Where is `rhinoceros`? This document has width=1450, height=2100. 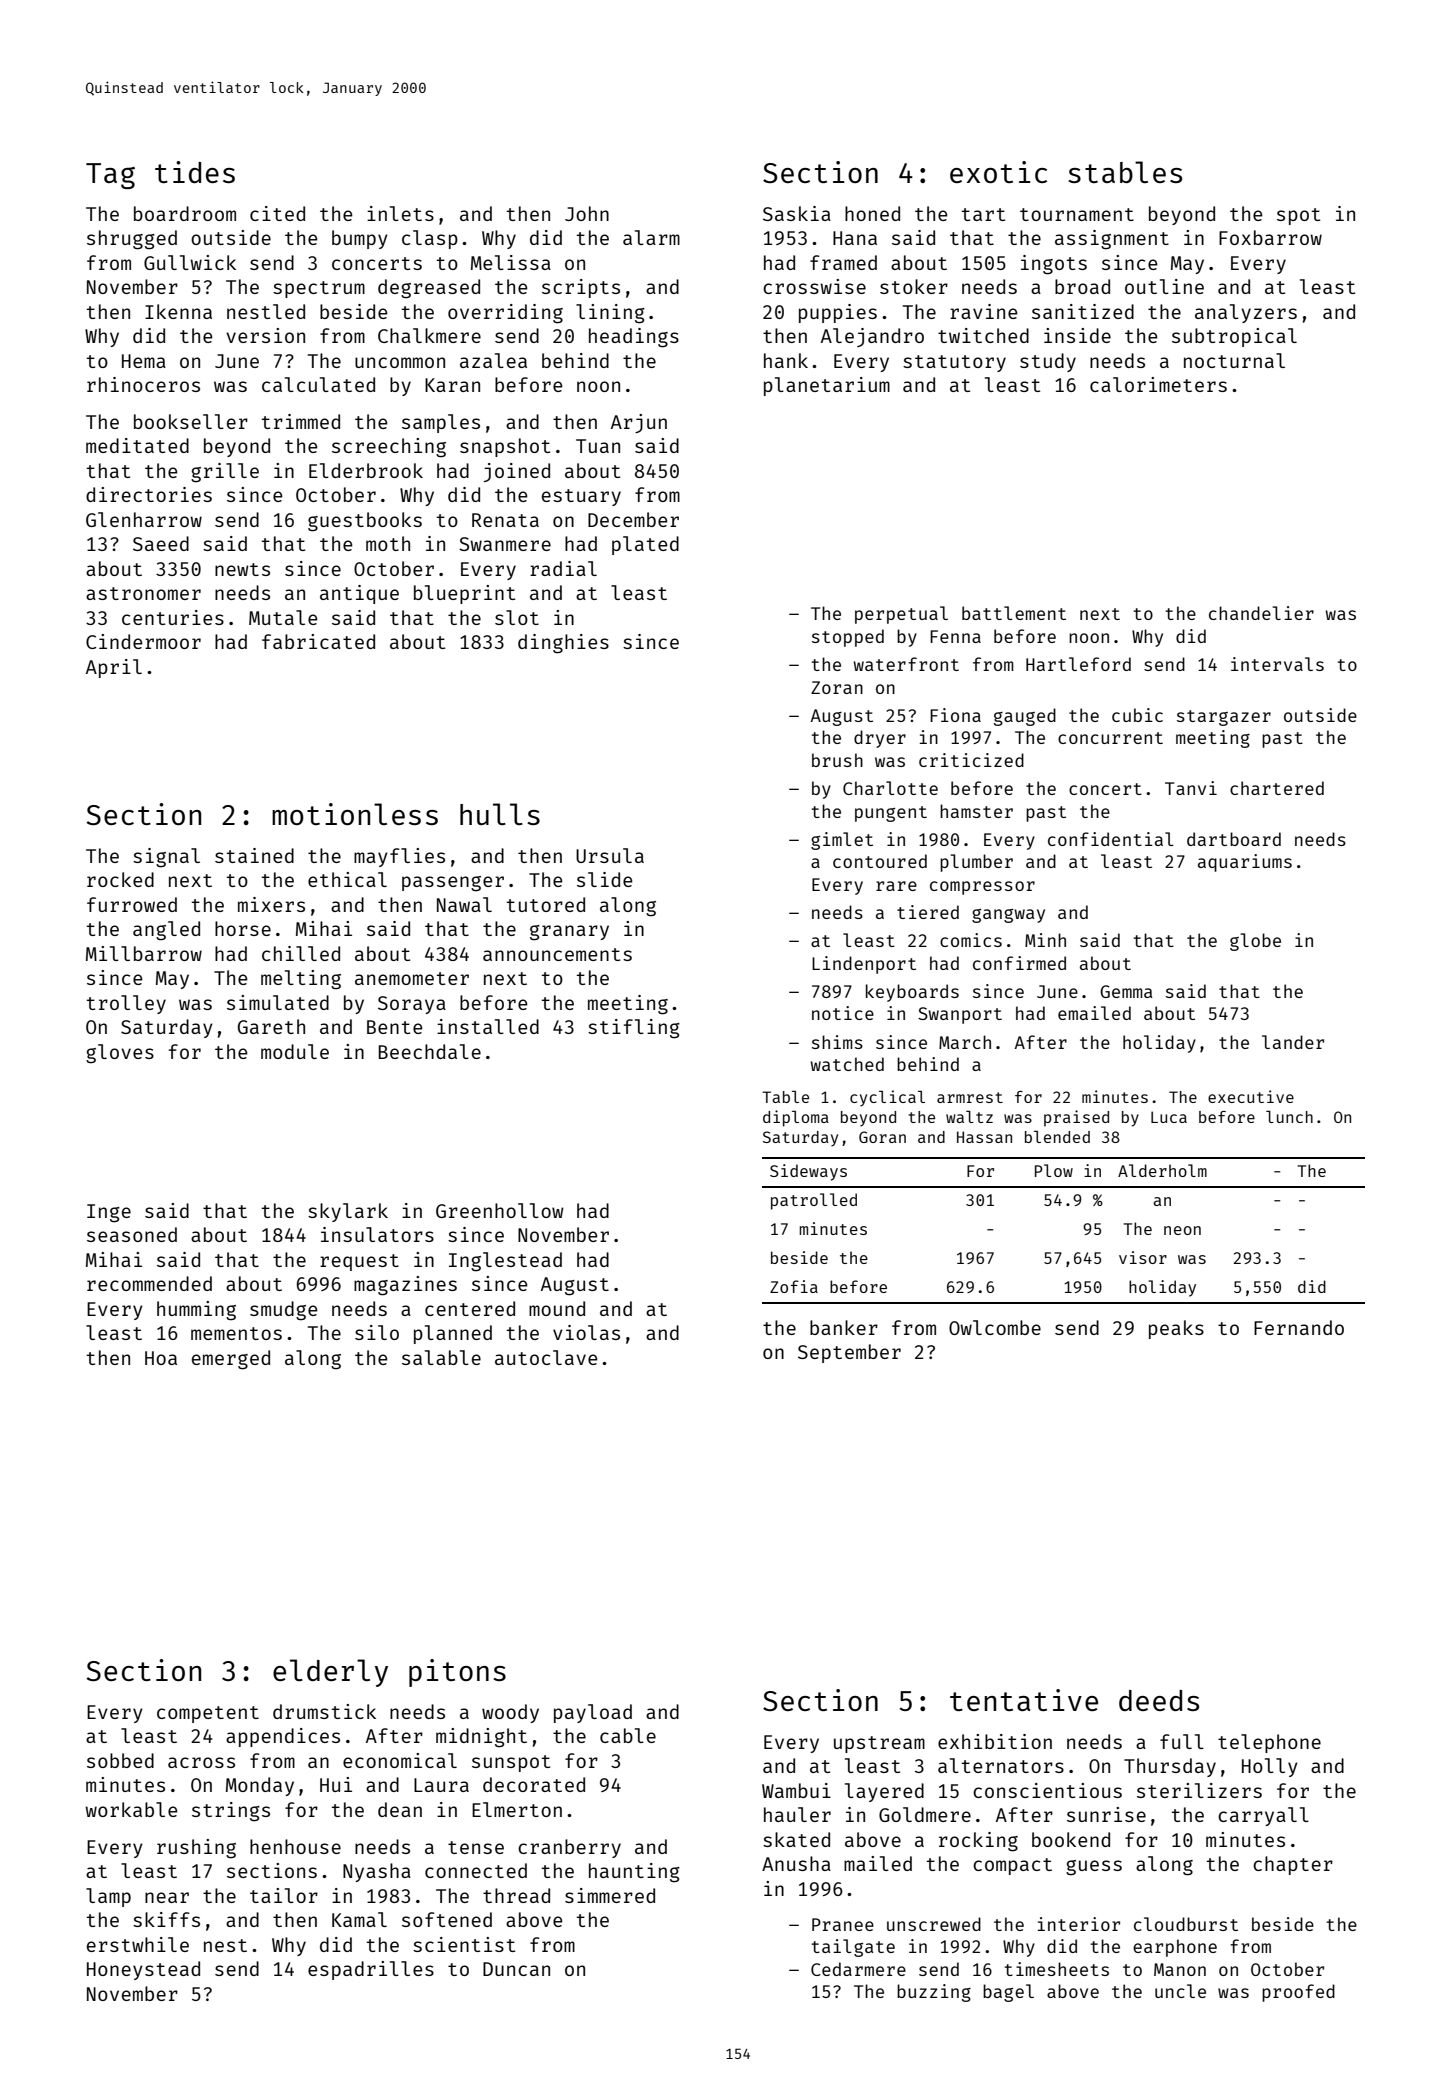 rhinoceros is located at coordinates (143, 384).
